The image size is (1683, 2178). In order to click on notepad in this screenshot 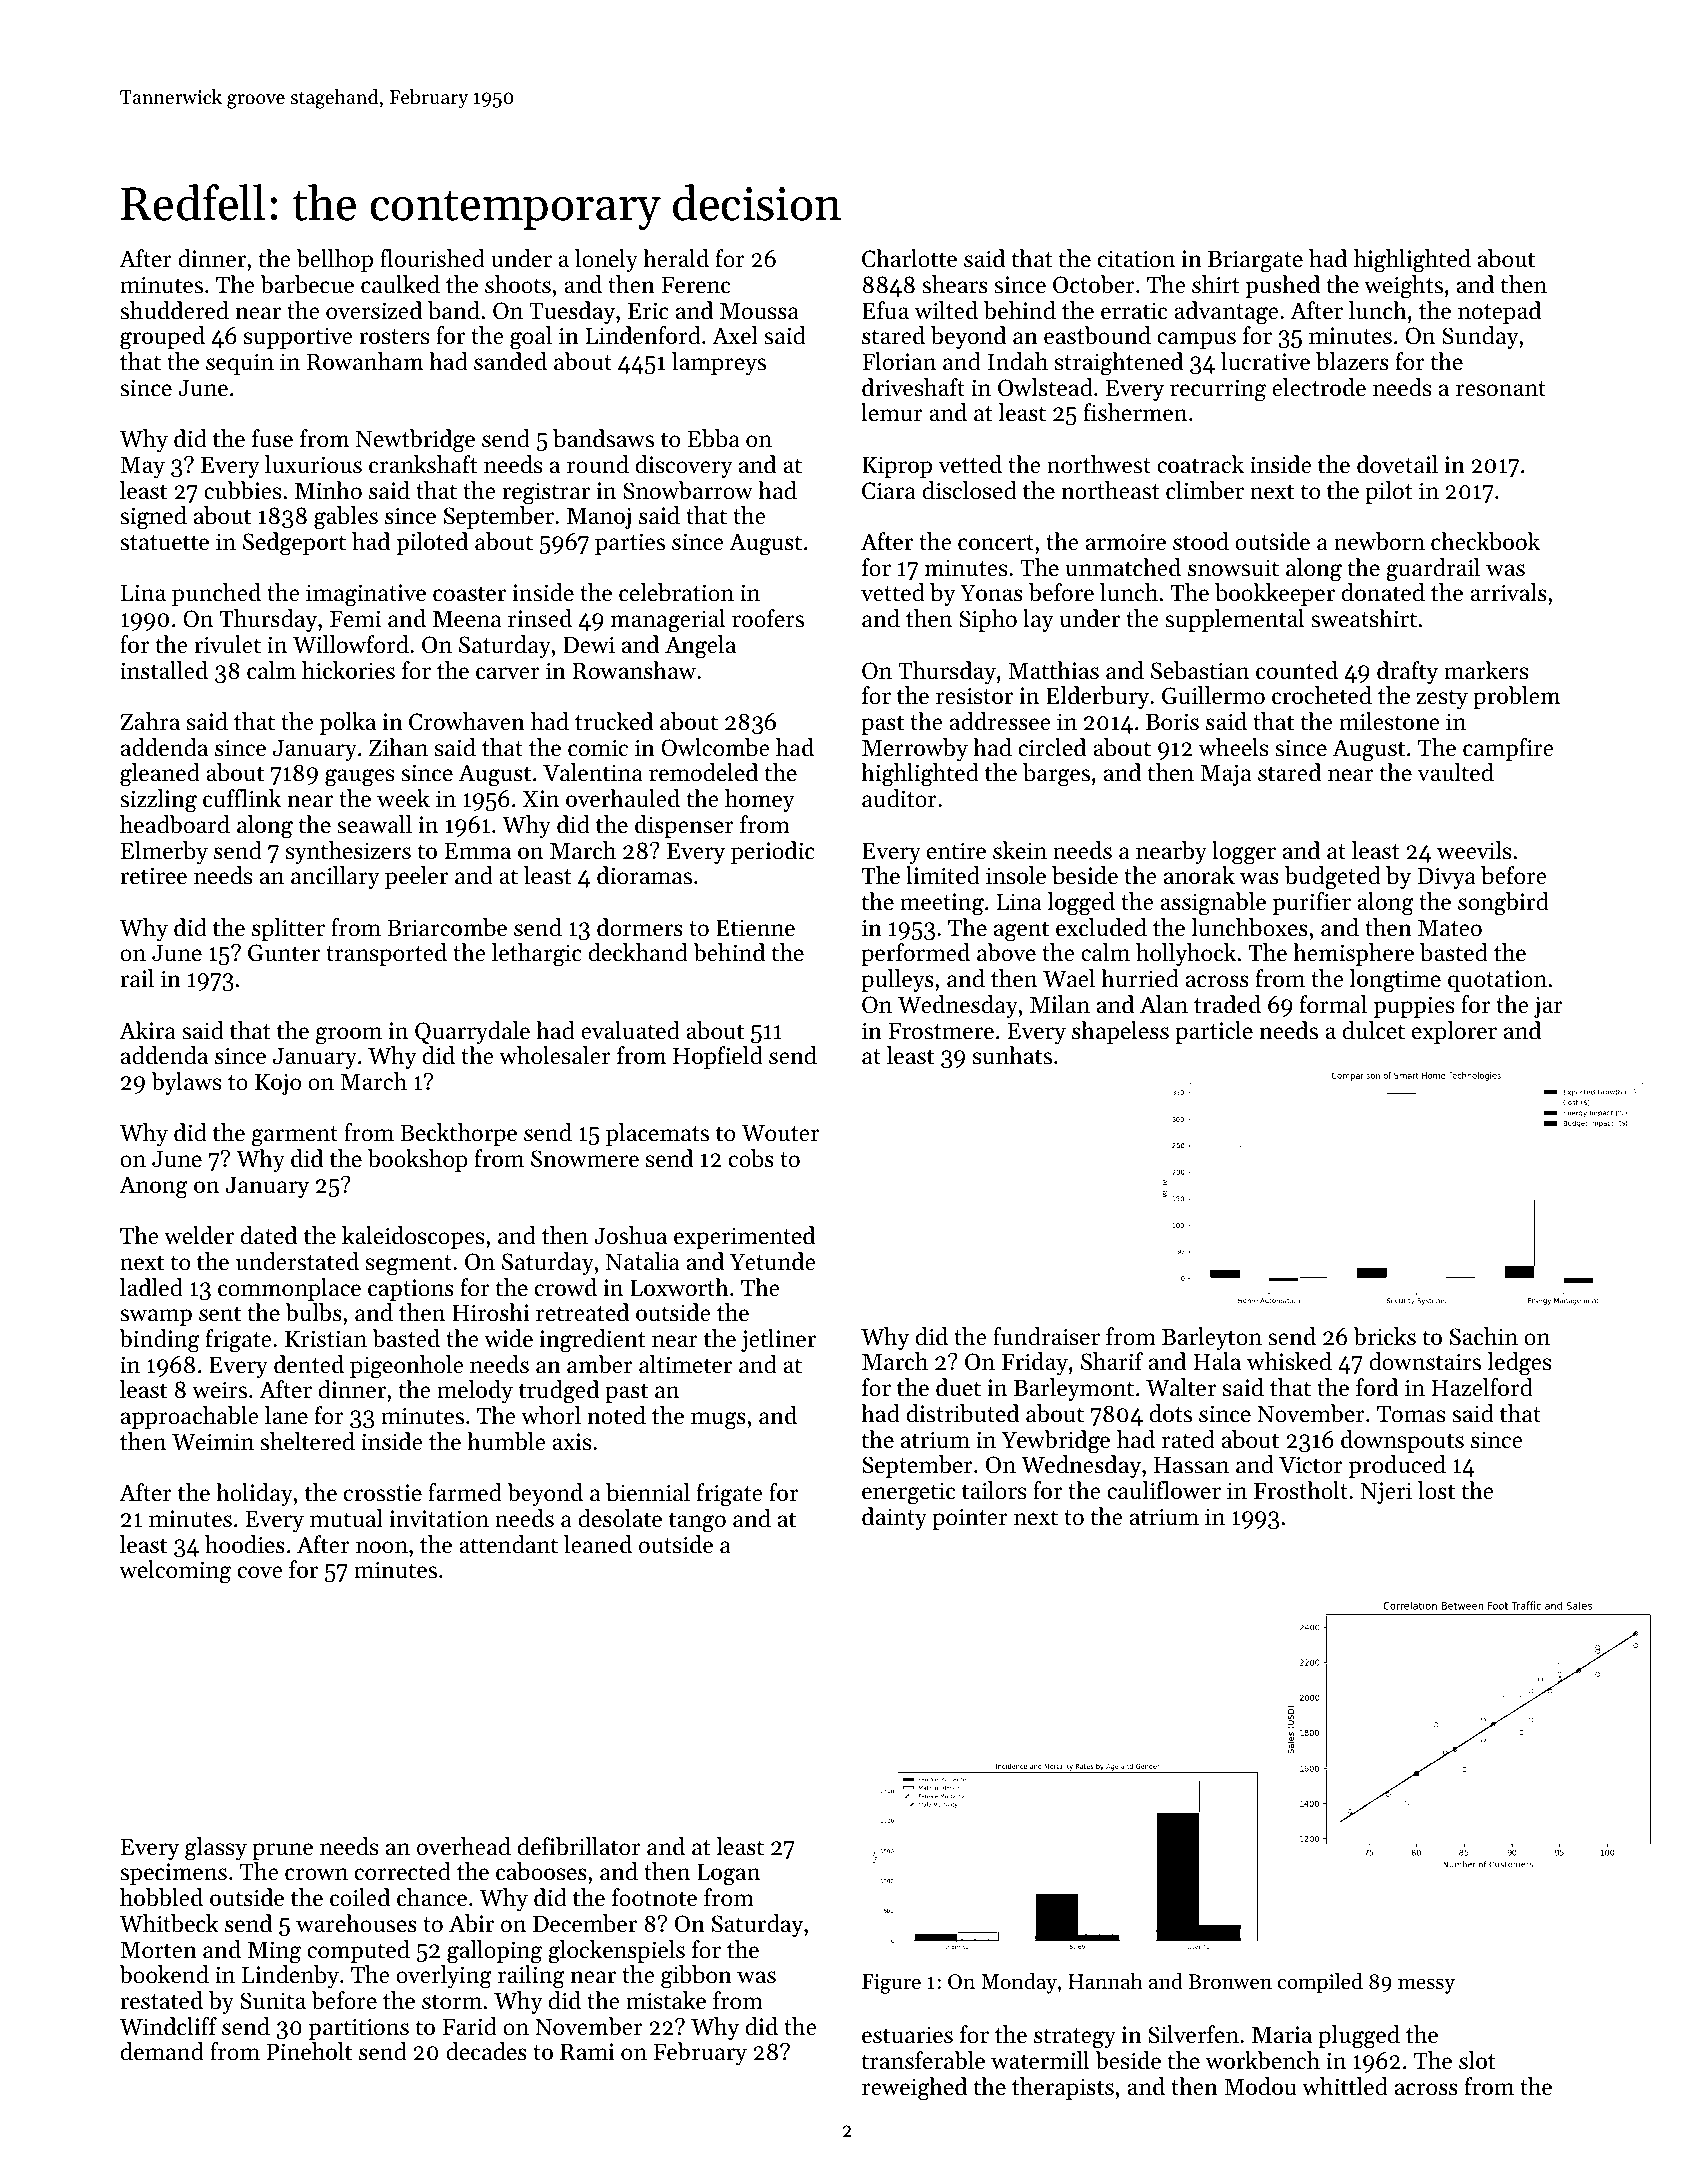, I will do `click(1499, 312)`.
